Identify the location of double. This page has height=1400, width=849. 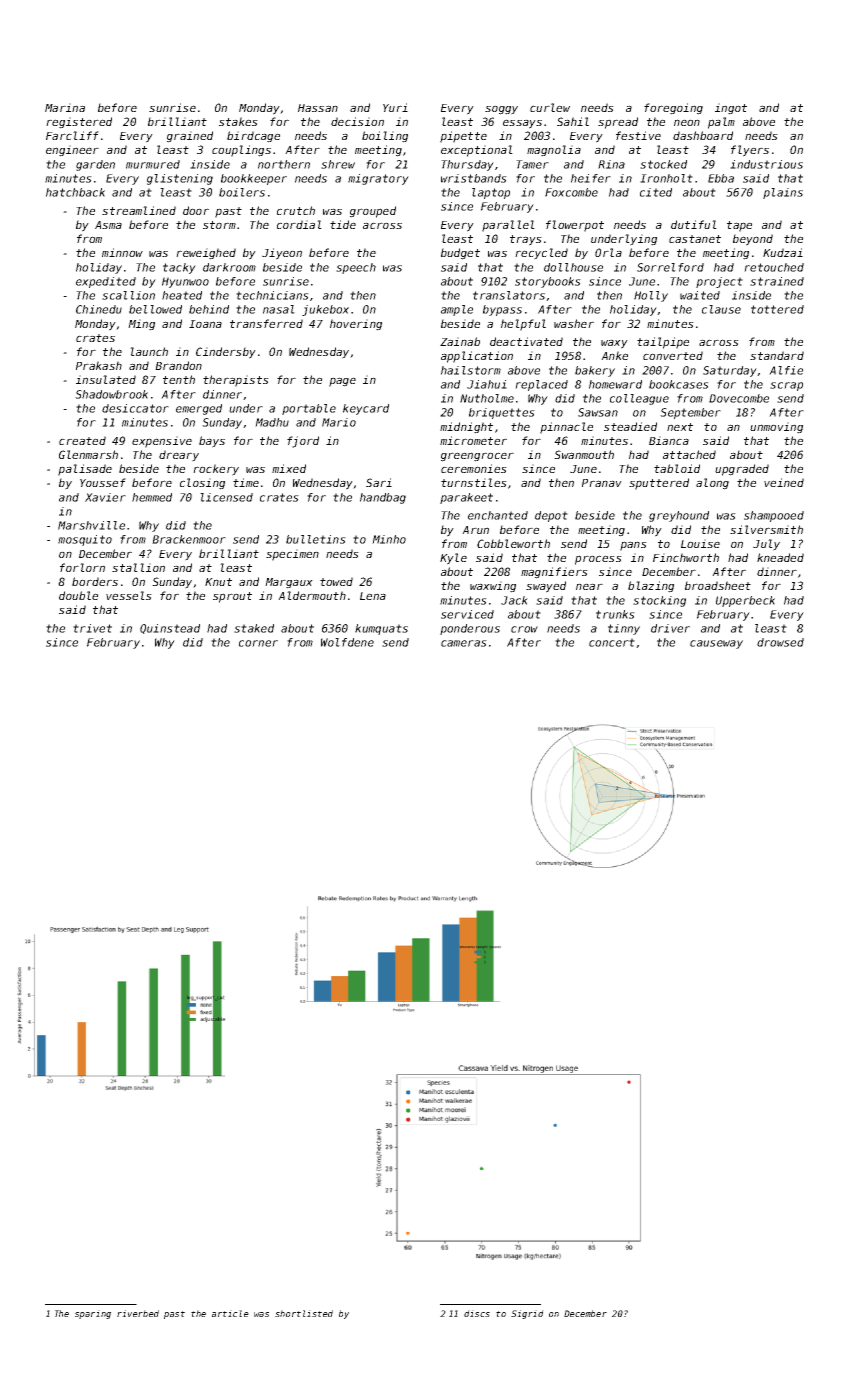
(78, 595).
